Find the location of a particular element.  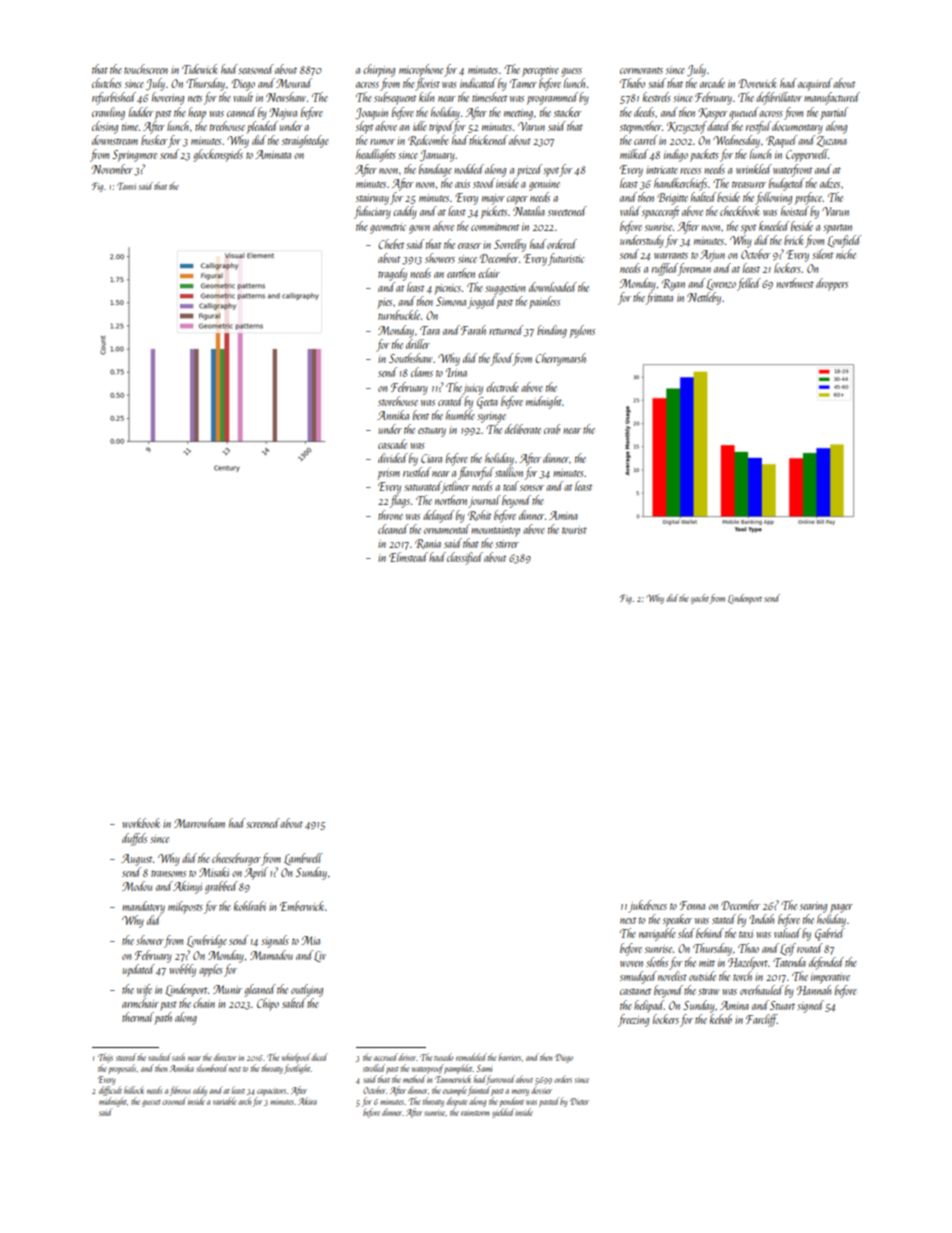

classified is located at coordinates (465, 558).
